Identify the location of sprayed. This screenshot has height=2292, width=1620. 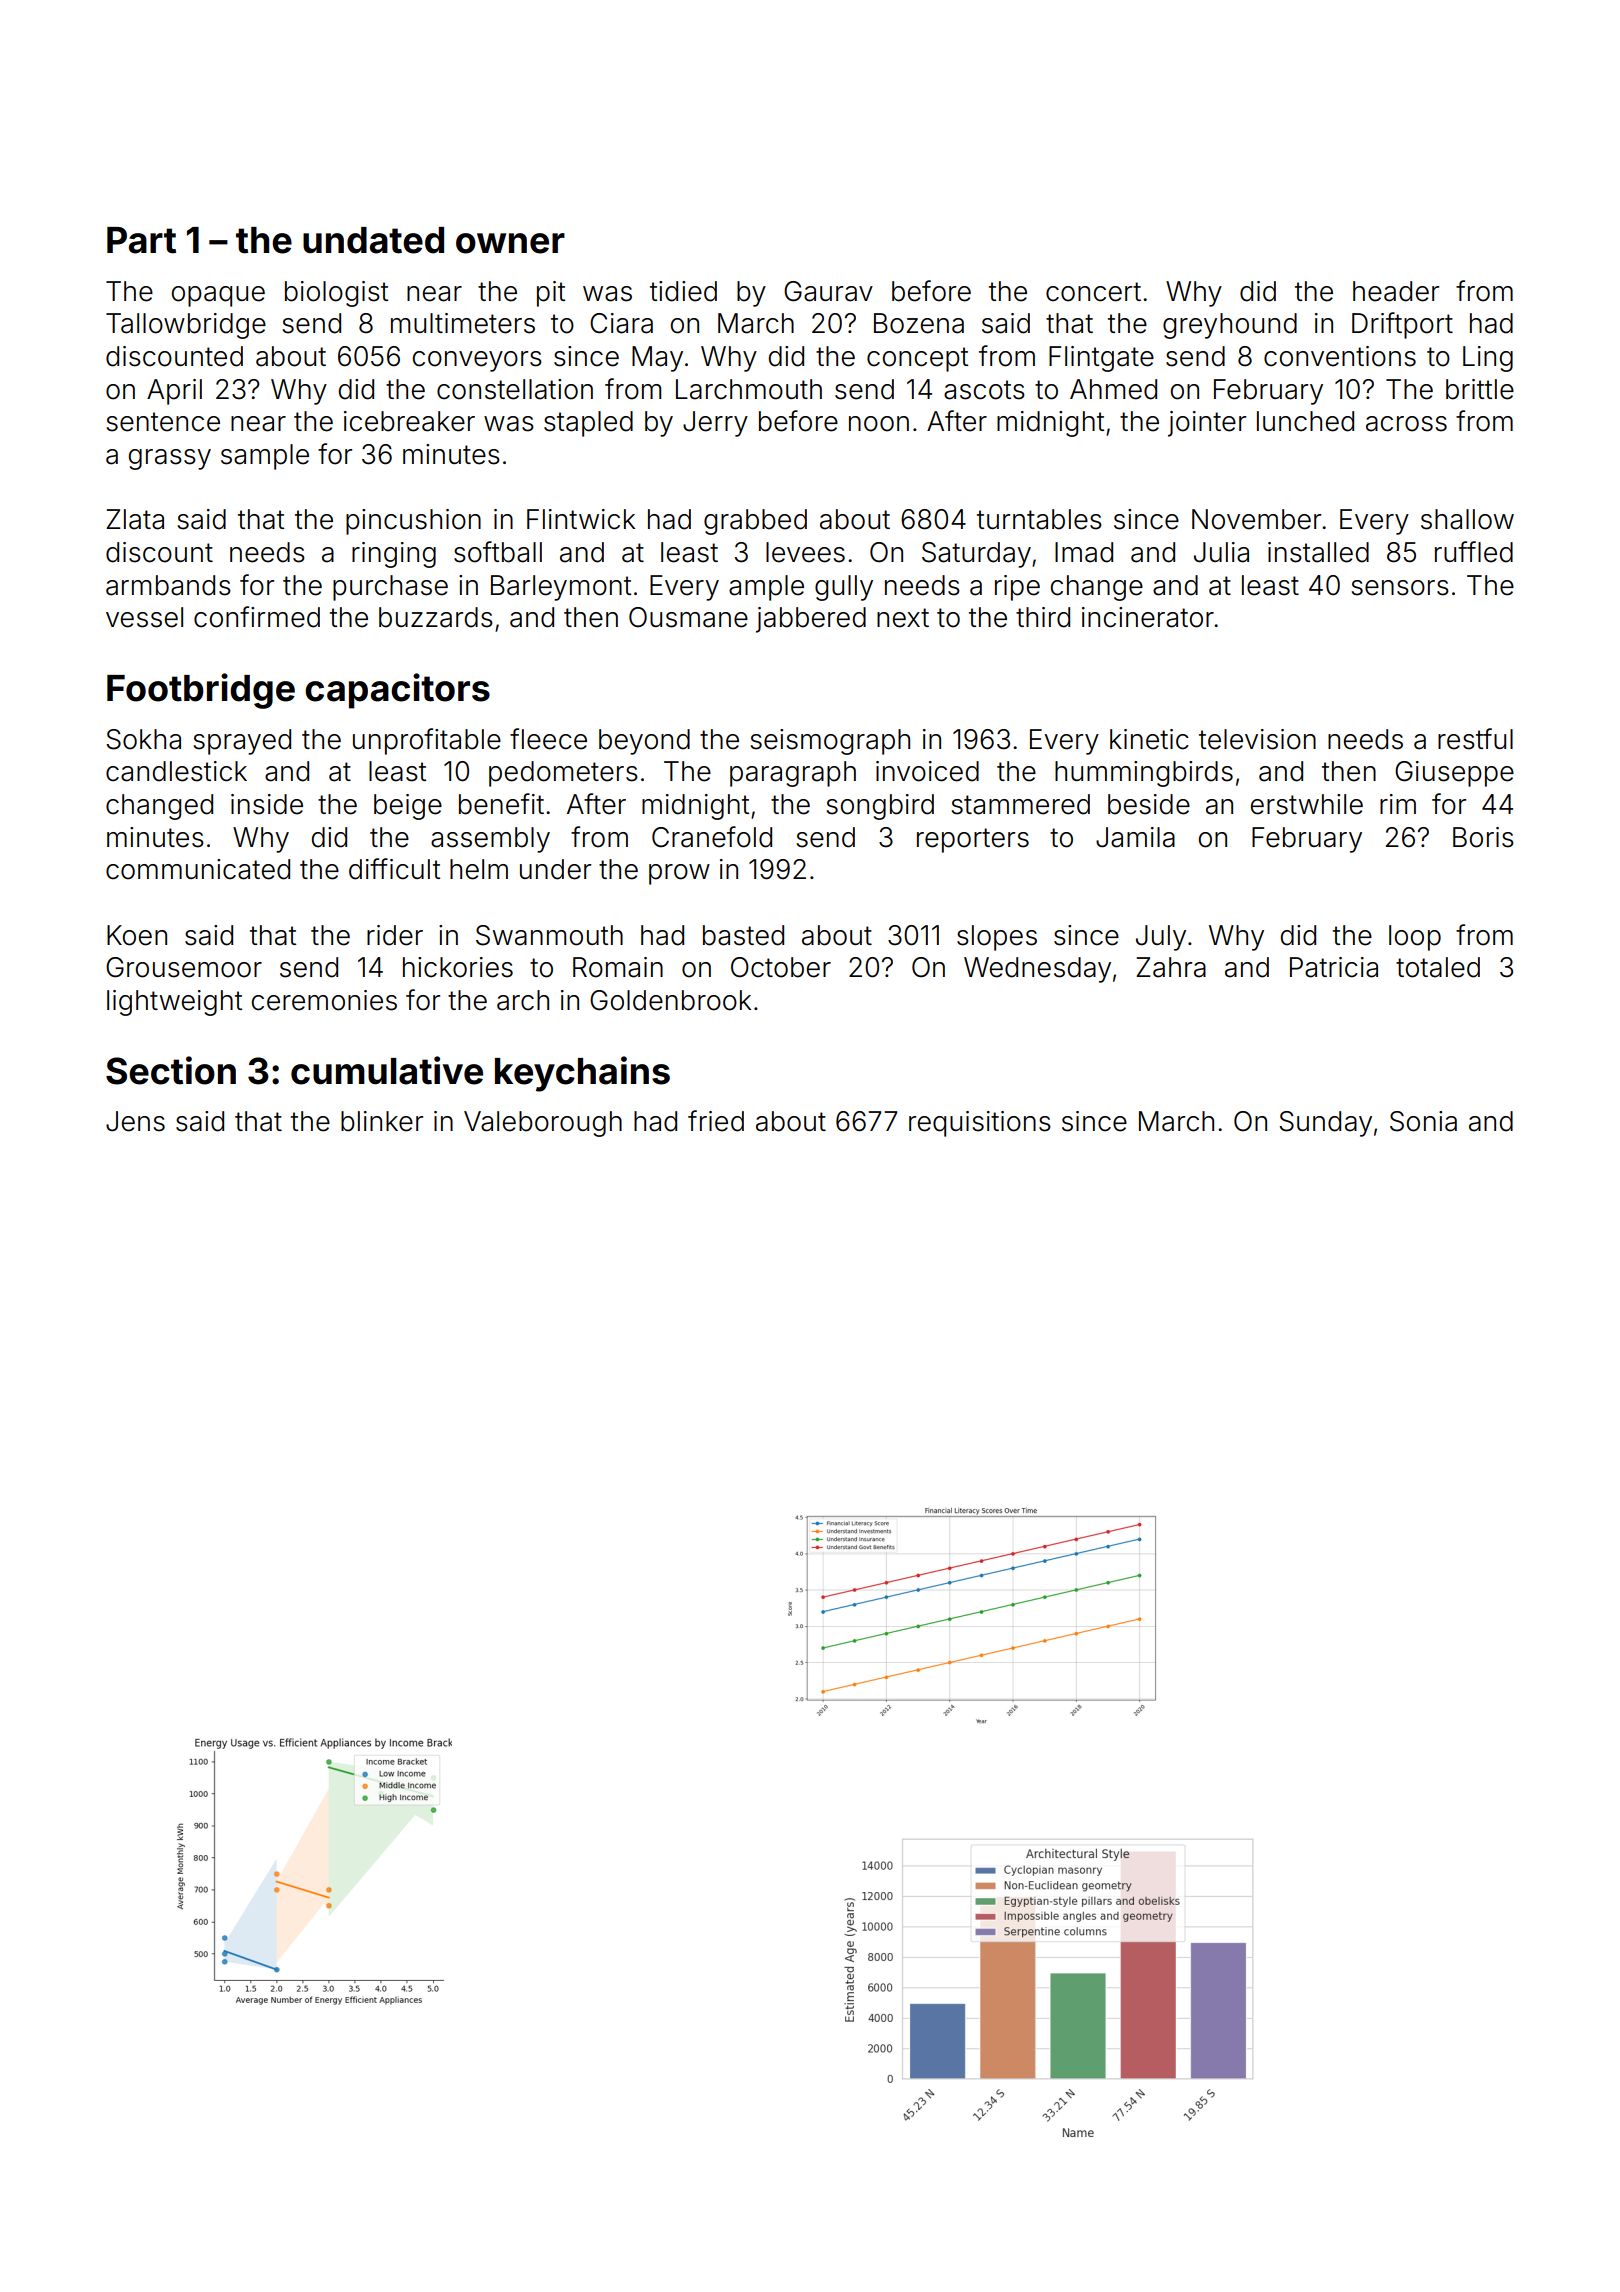
(242, 742).
